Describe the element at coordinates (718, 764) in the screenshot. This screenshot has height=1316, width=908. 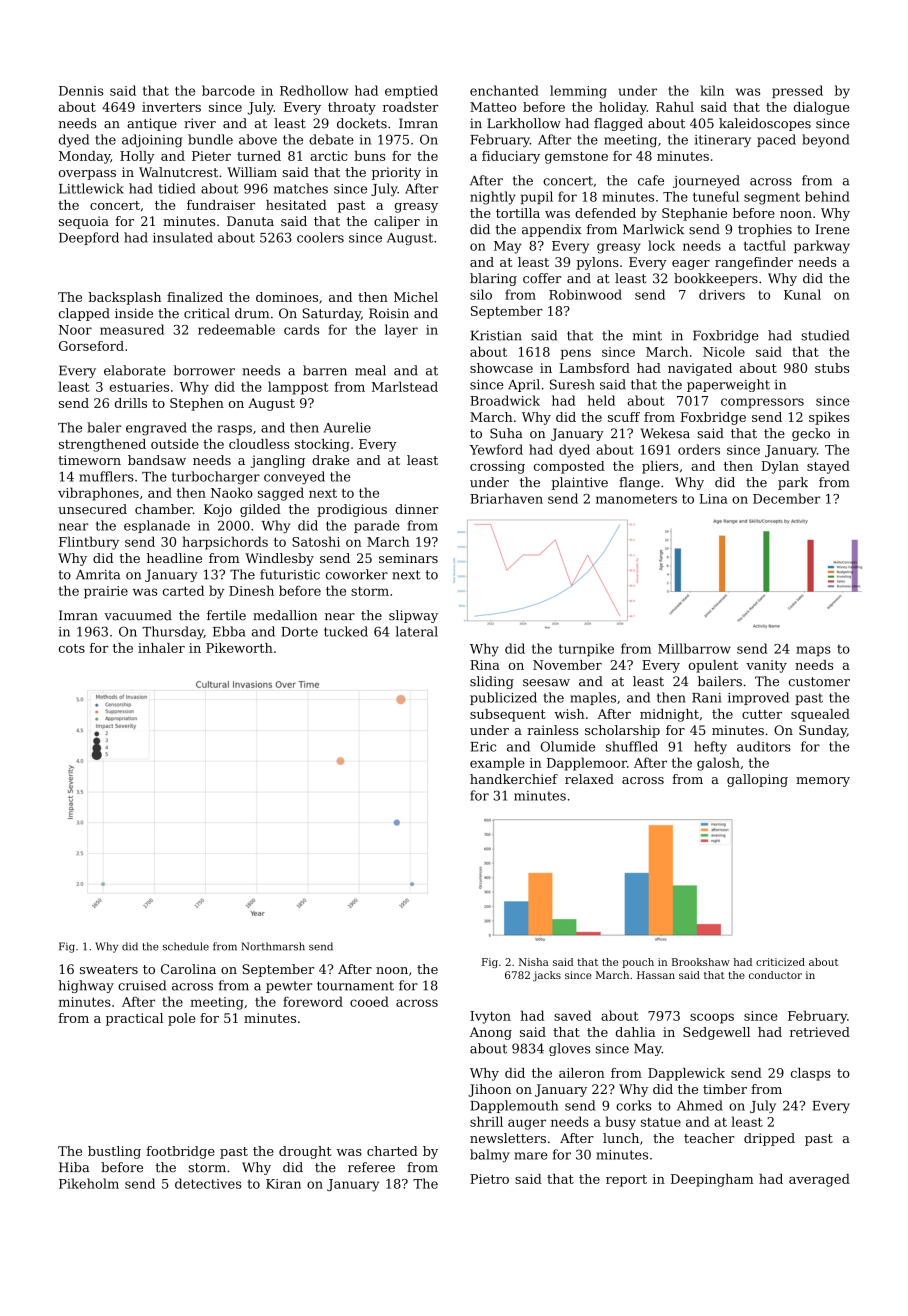
I see `galosh` at that location.
